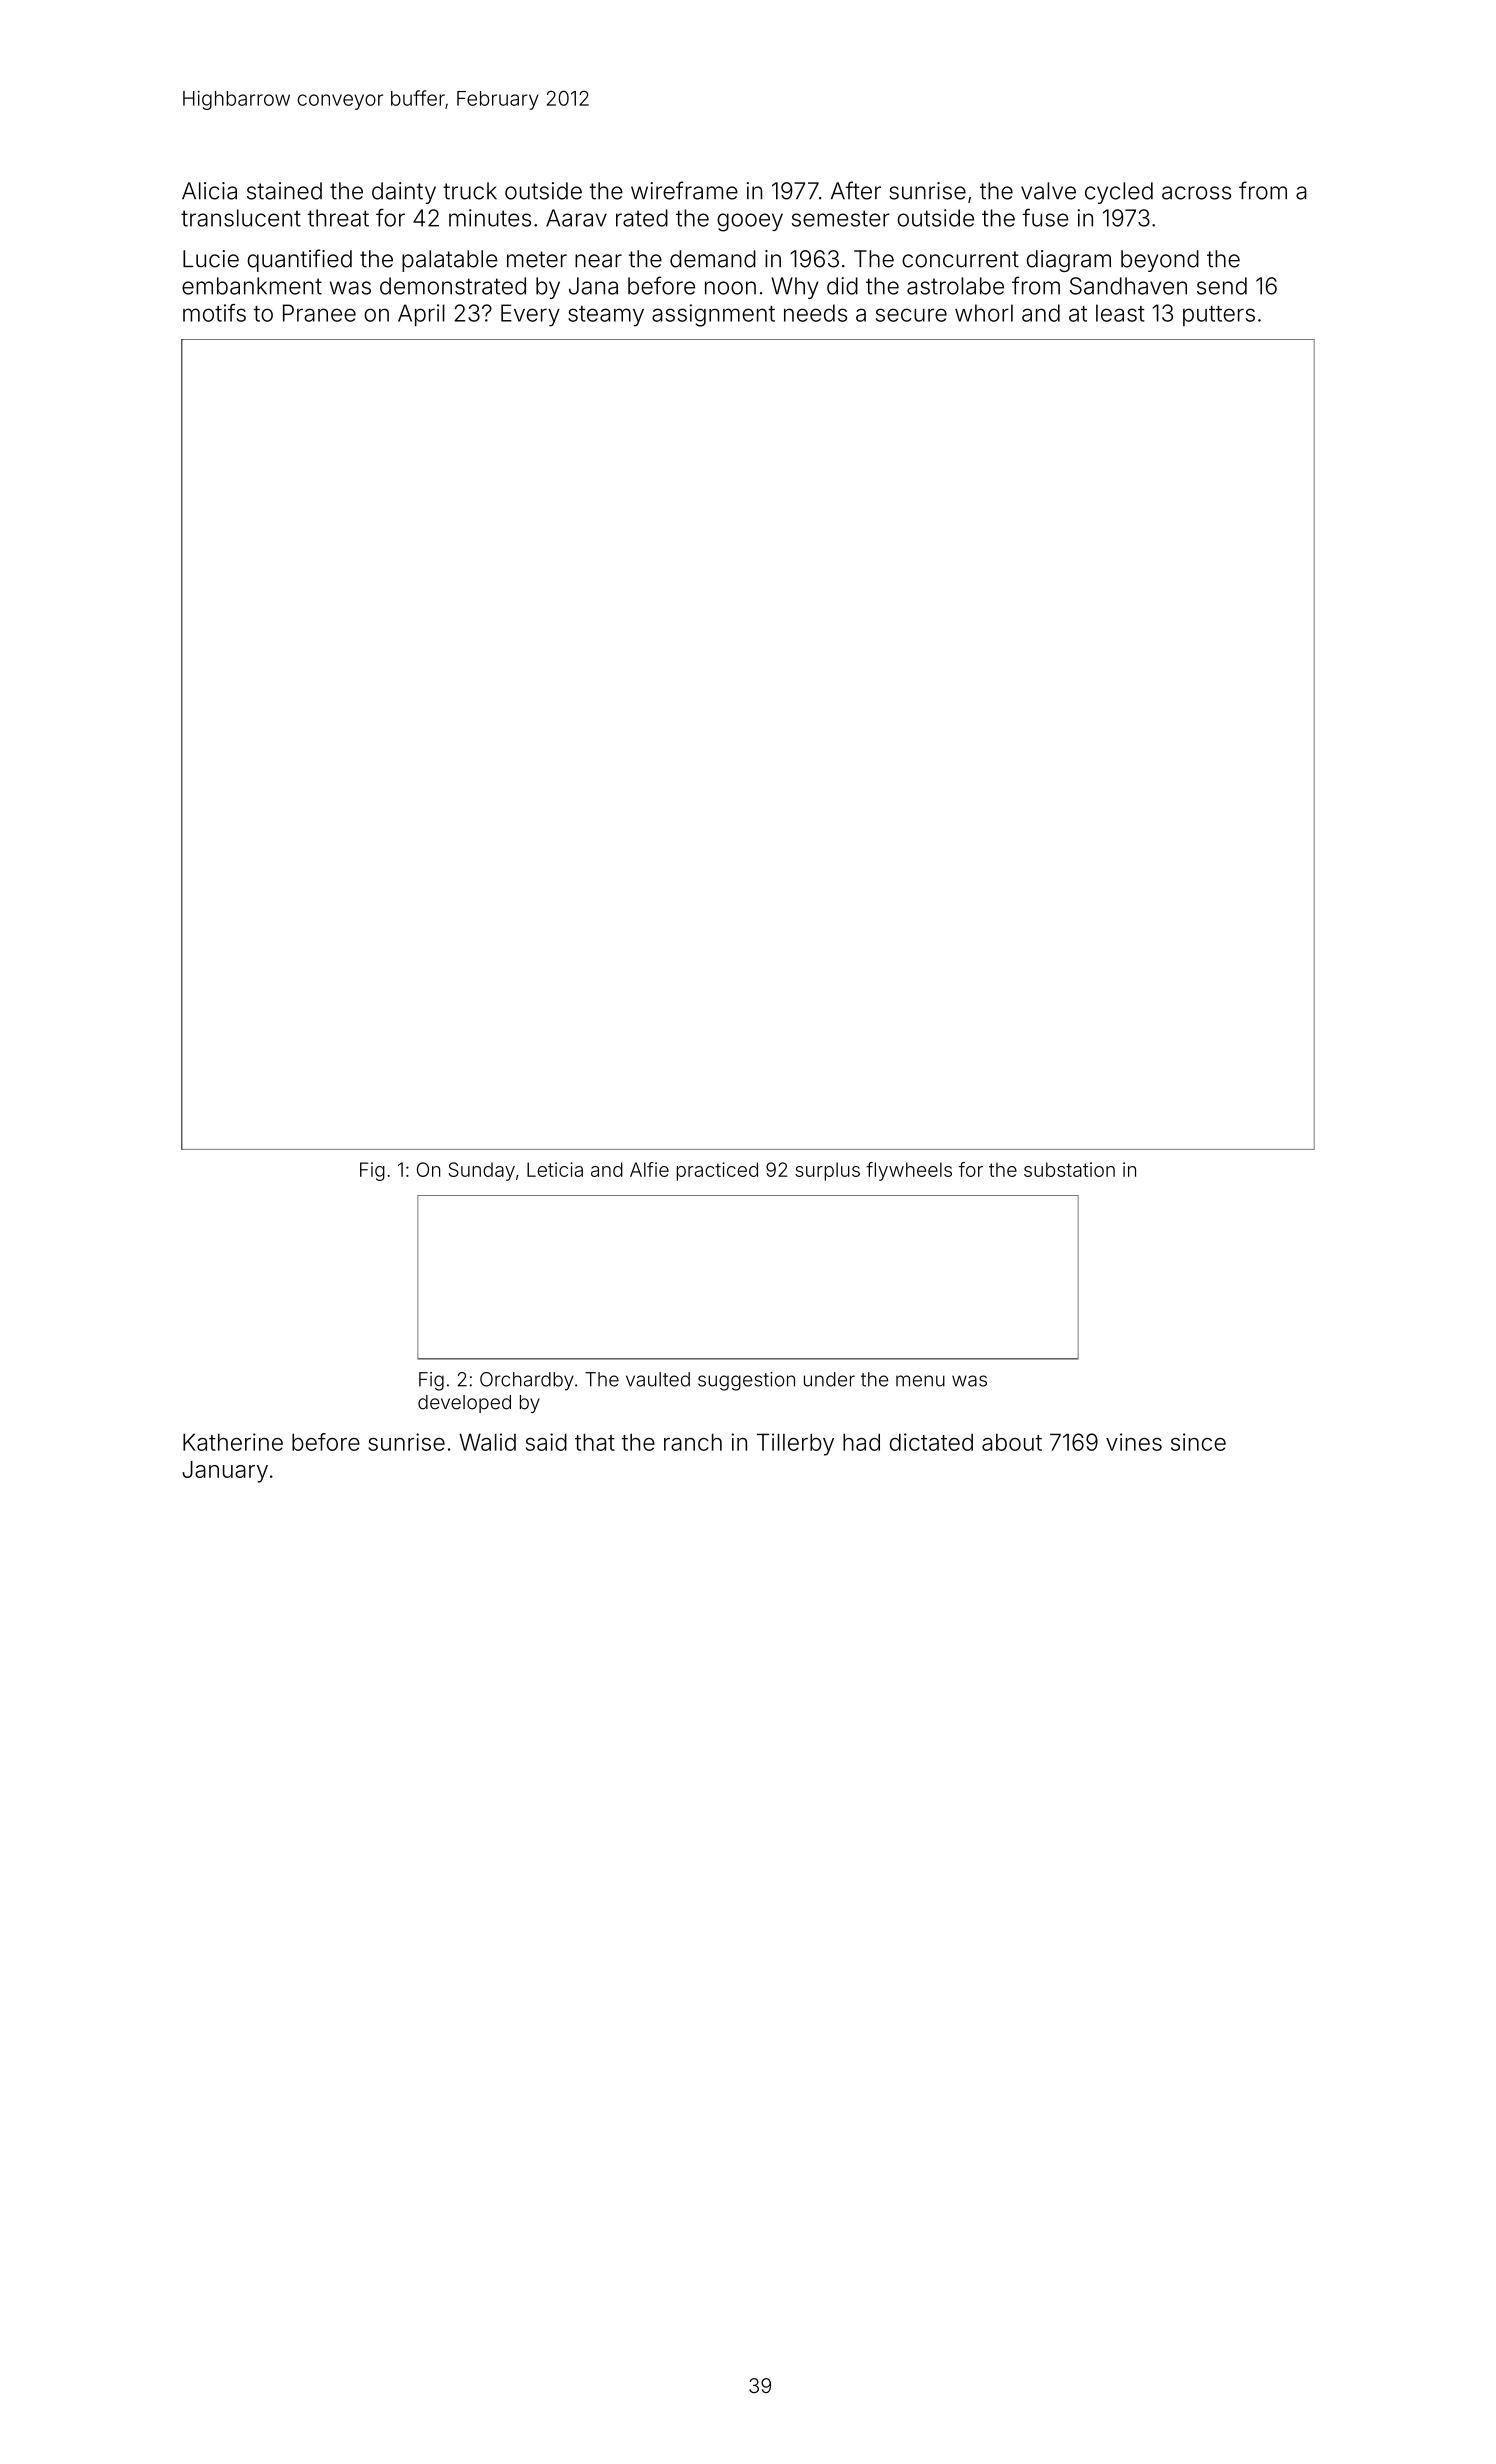 This image has width=1496, height=2464. Describe the element at coordinates (911, 315) in the image. I see `secure` at that location.
